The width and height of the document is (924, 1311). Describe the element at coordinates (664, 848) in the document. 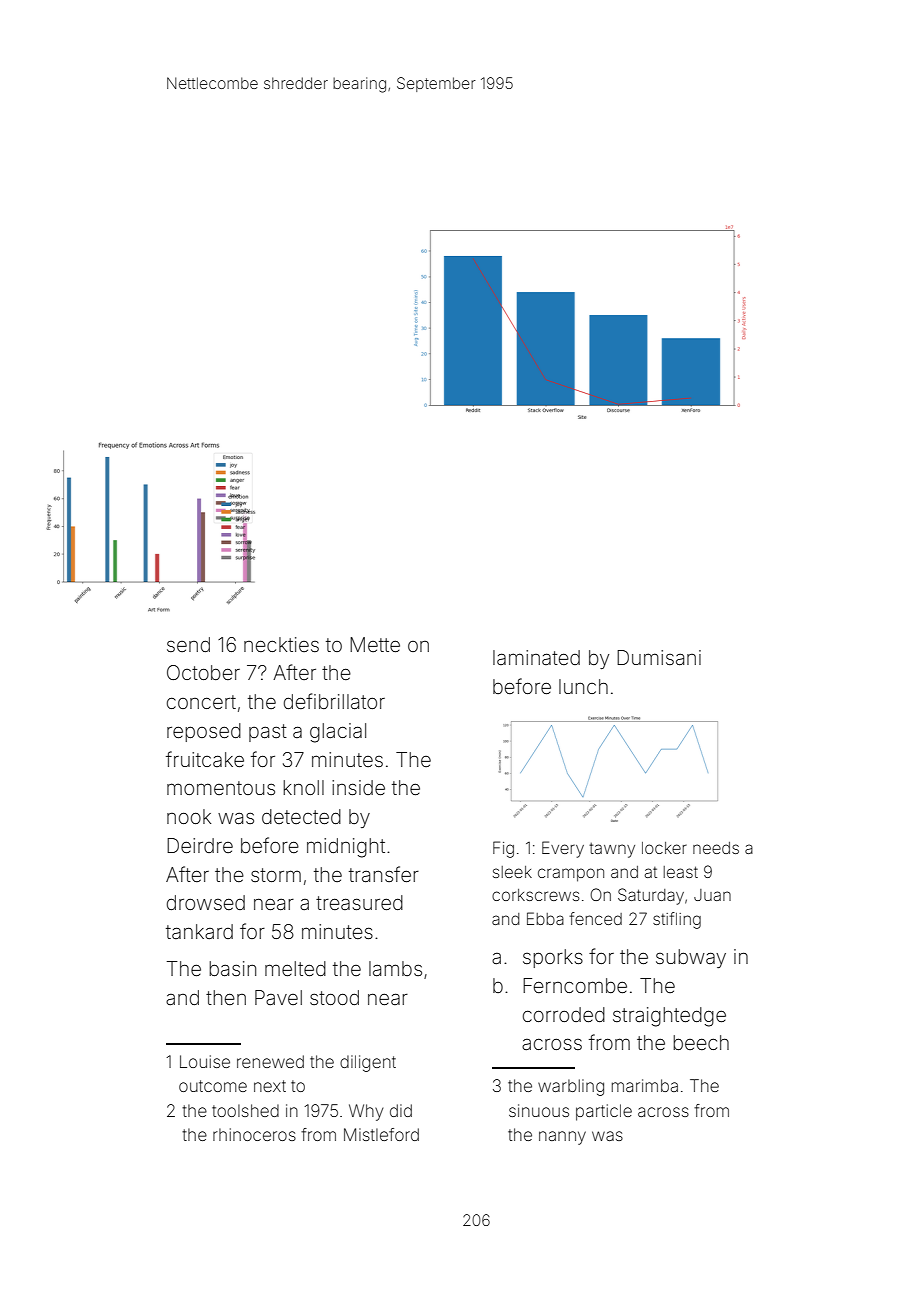

I see `locker` at that location.
